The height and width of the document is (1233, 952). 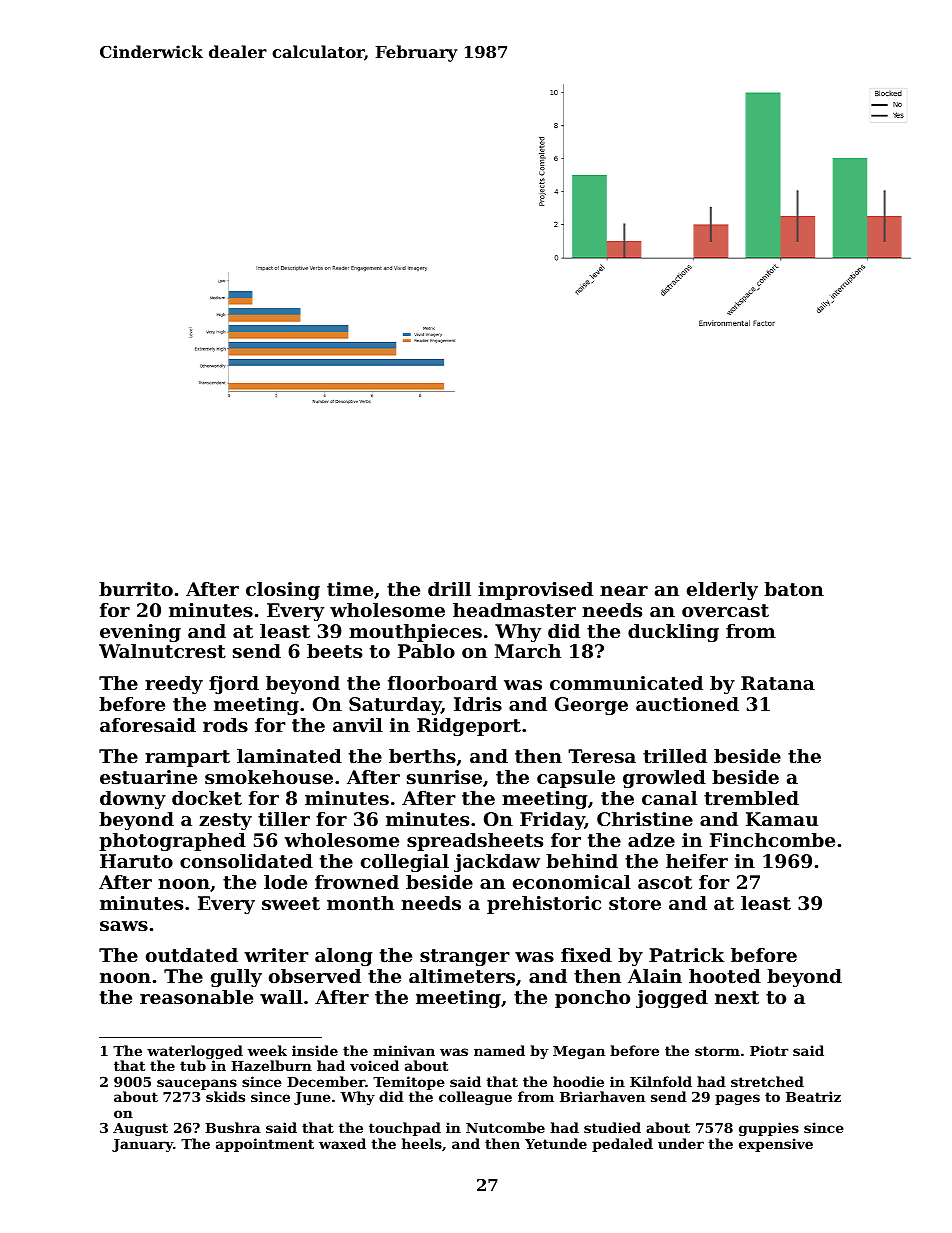 What do you see at coordinates (289, 756) in the document?
I see `laminated` at bounding box center [289, 756].
